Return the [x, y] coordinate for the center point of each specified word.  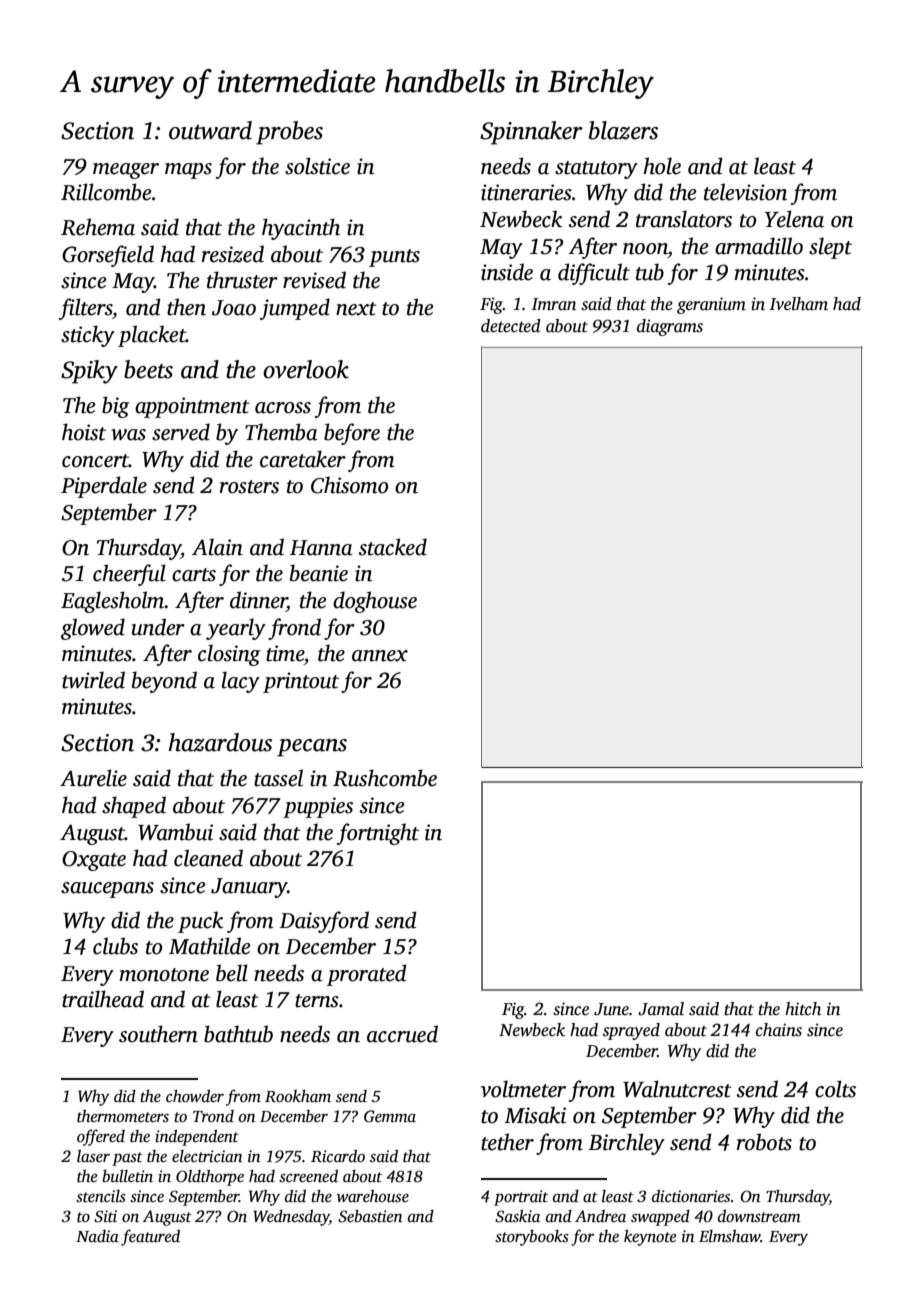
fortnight [378, 834]
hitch [803, 1009]
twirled [93, 680]
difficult [594, 274]
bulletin [127, 1176]
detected [511, 326]
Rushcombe [385, 778]
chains [779, 1030]
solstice [317, 166]
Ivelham [798, 304]
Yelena [794, 219]
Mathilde [209, 946]
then [186, 307]
